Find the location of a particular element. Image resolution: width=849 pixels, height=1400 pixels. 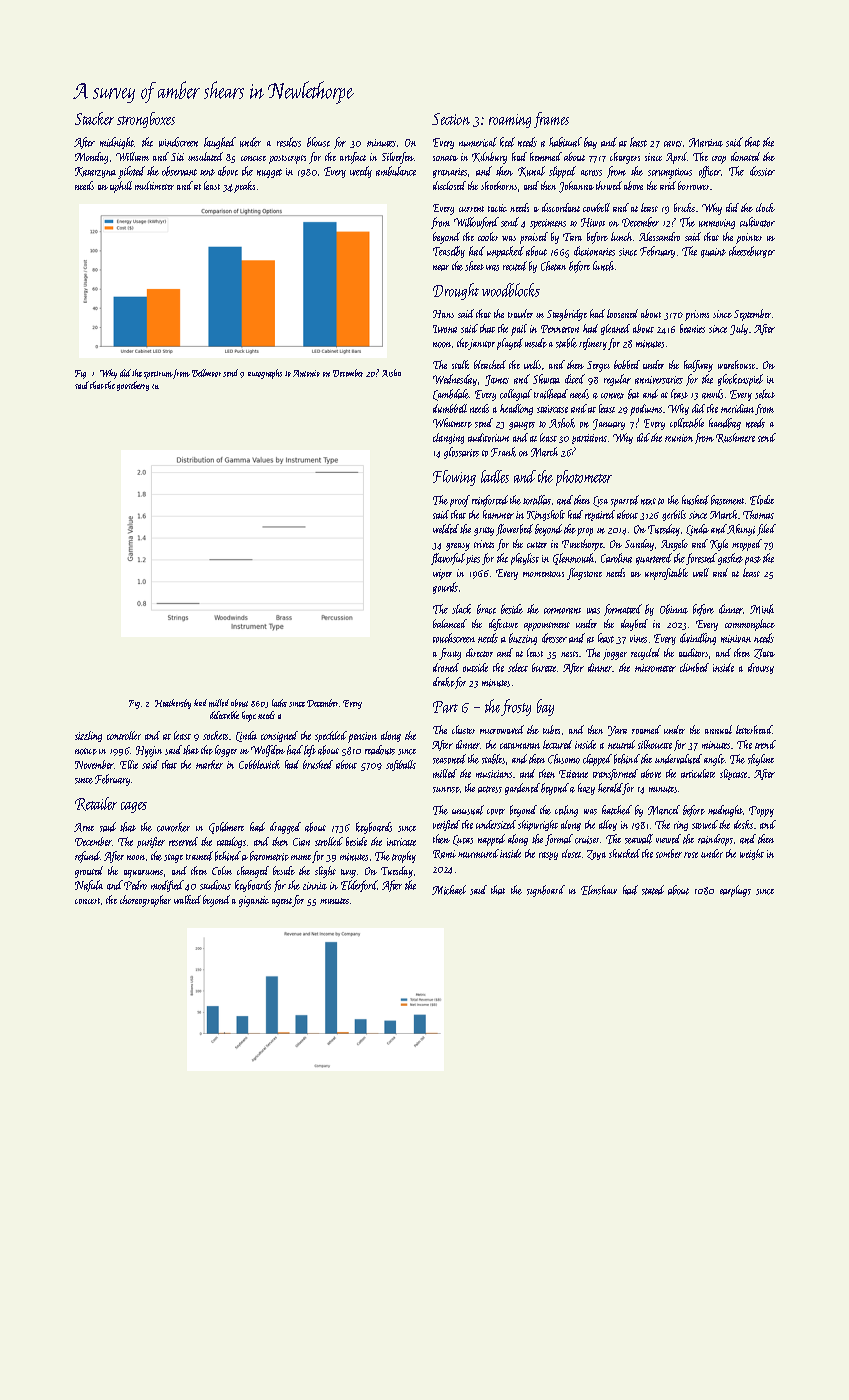

gigantic is located at coordinates (254, 901).
